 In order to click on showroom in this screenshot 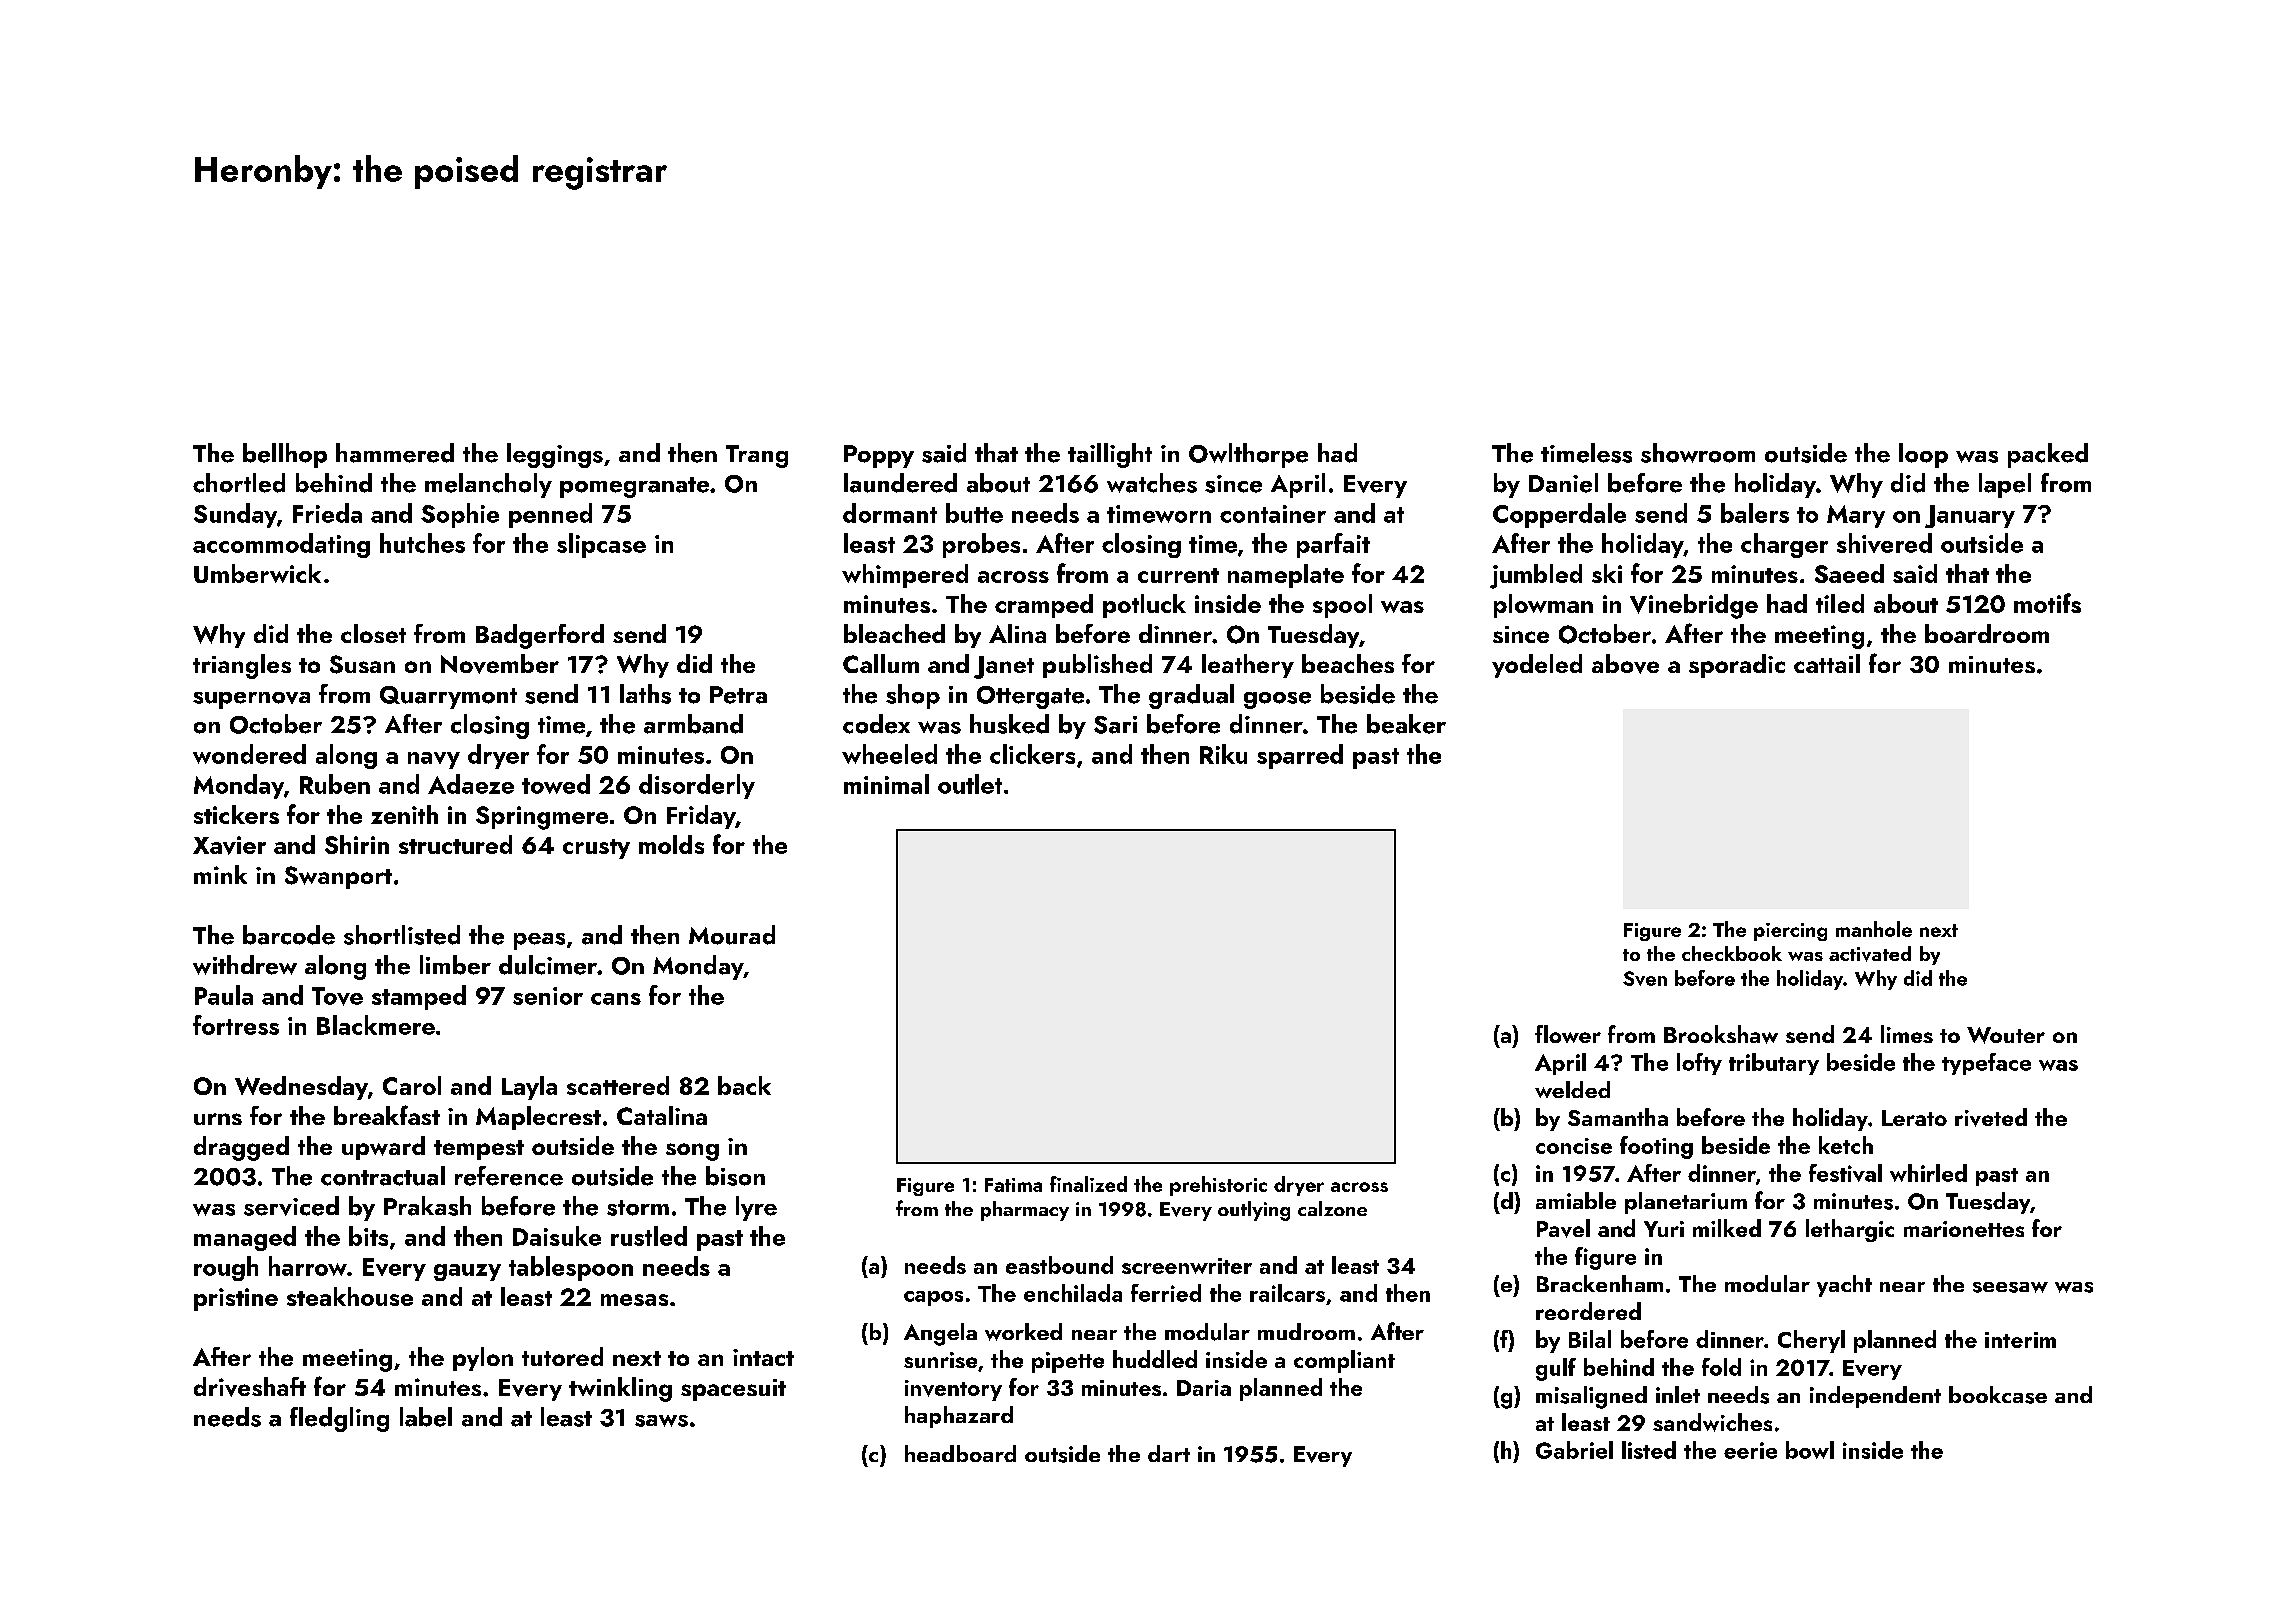, I will do `click(1698, 453)`.
